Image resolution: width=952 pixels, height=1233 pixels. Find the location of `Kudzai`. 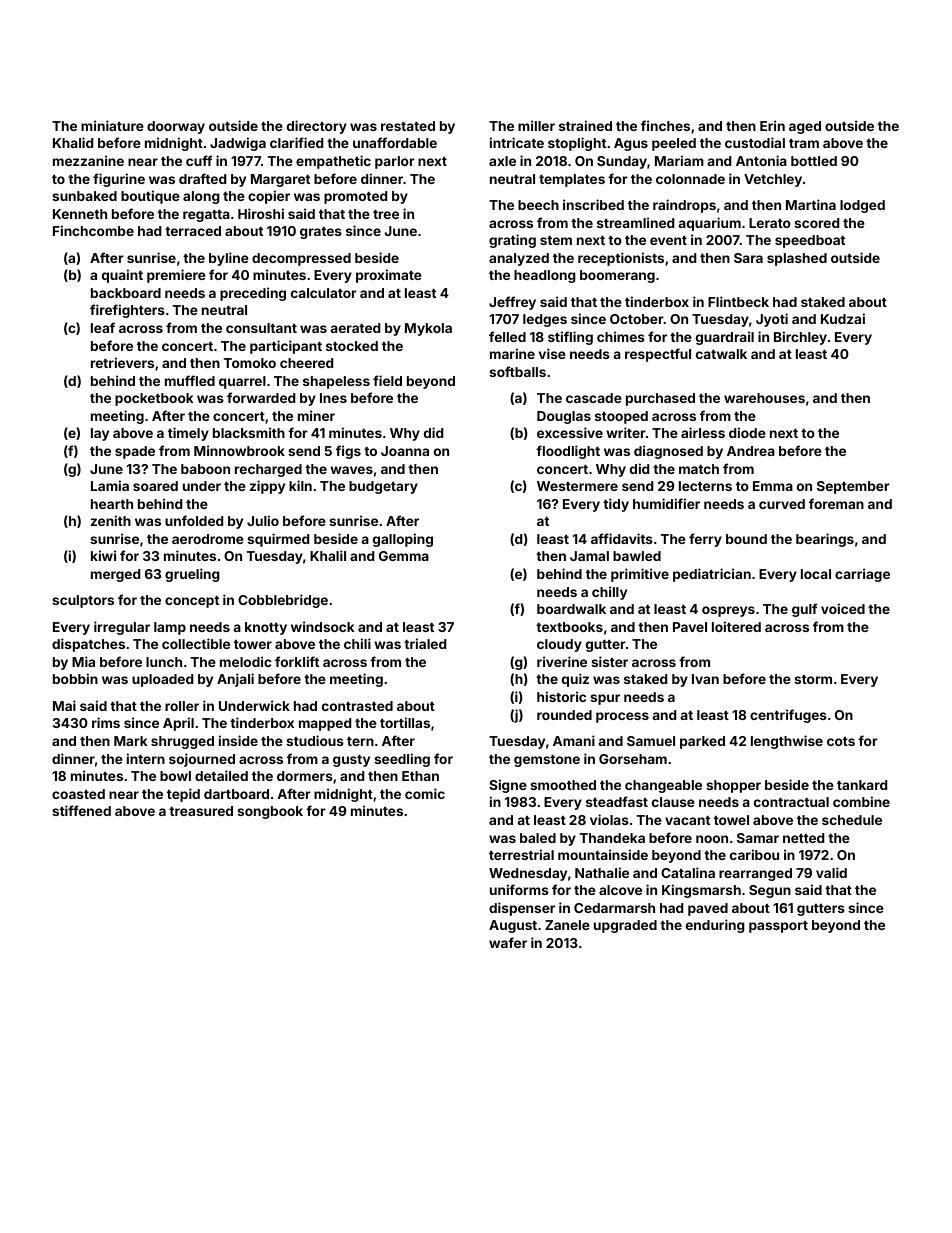

Kudzai is located at coordinates (843, 318).
